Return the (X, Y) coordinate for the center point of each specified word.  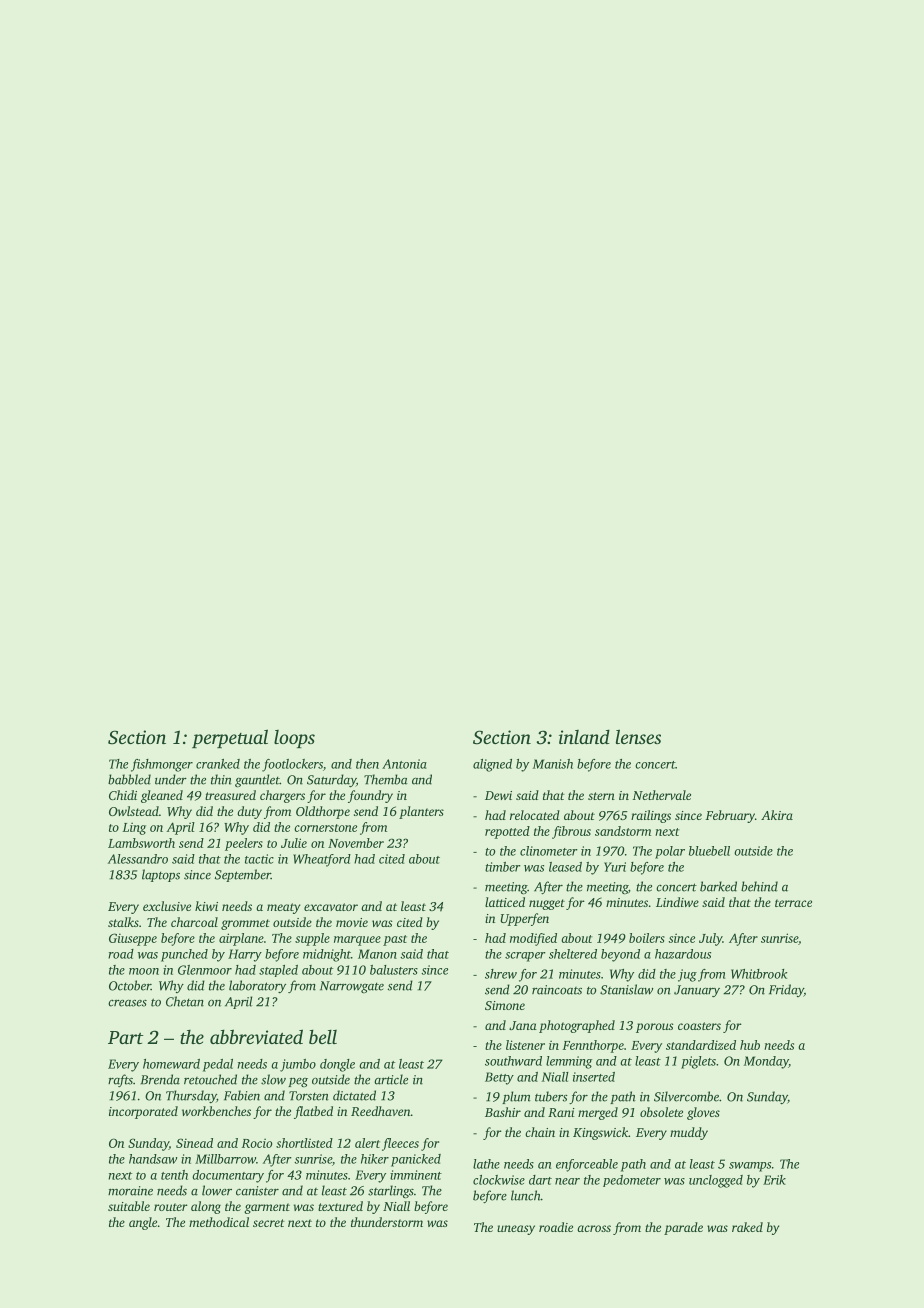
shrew (501, 974)
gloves (703, 1113)
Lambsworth (141, 843)
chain (540, 1132)
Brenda (160, 1079)
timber (503, 867)
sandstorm (623, 831)
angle (143, 1223)
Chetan (185, 1001)
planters (421, 812)
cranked (218, 764)
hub (750, 1045)
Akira (777, 815)
